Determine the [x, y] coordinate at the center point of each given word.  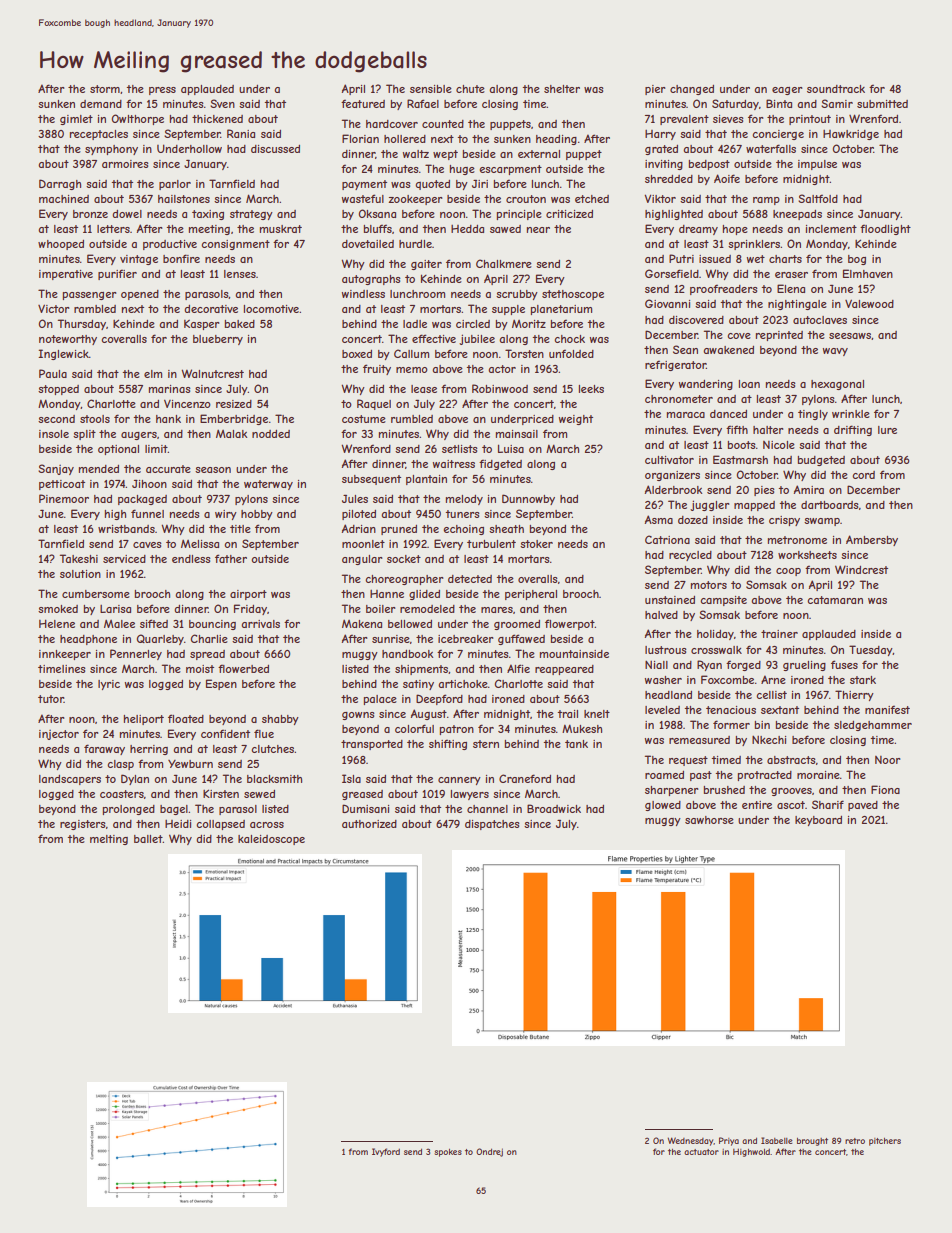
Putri [681, 258]
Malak [231, 434]
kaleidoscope [271, 840]
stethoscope [573, 295]
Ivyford [386, 1152]
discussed [275, 149]
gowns [358, 716]
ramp [766, 201]
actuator [701, 1152]
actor [502, 369]
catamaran [835, 600]
